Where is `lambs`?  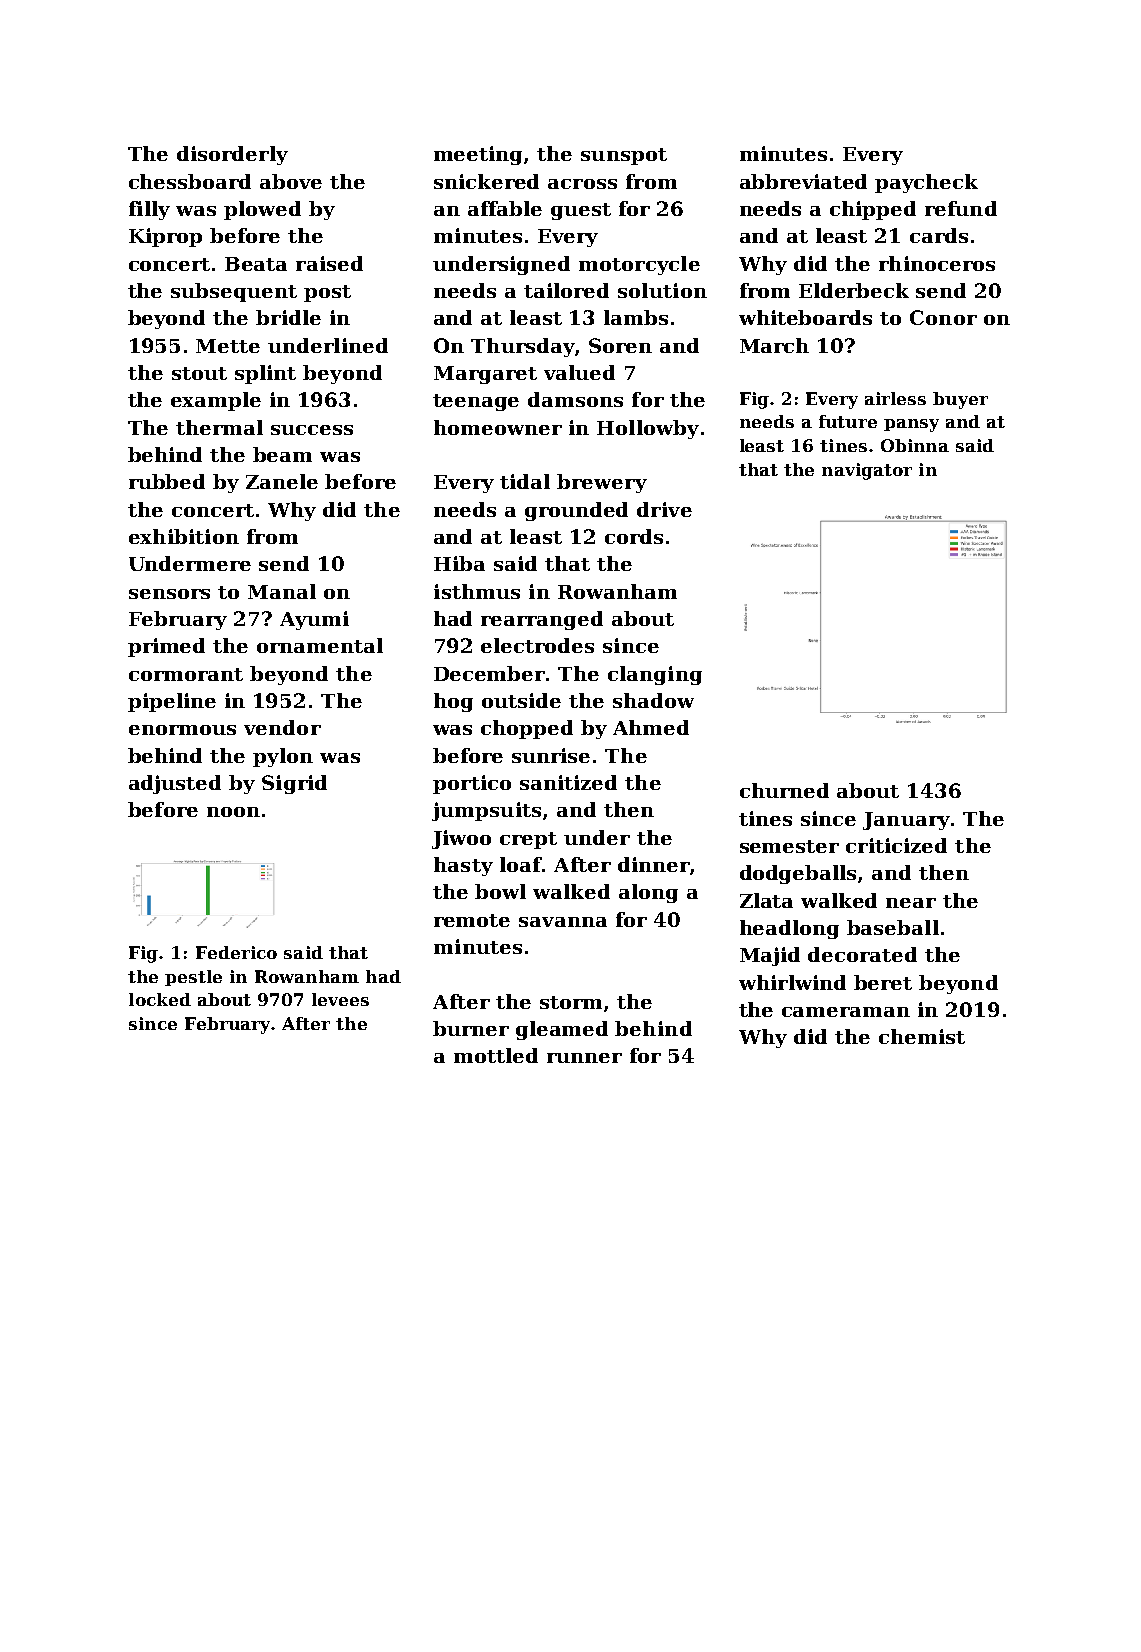 lambs is located at coordinates (636, 317).
